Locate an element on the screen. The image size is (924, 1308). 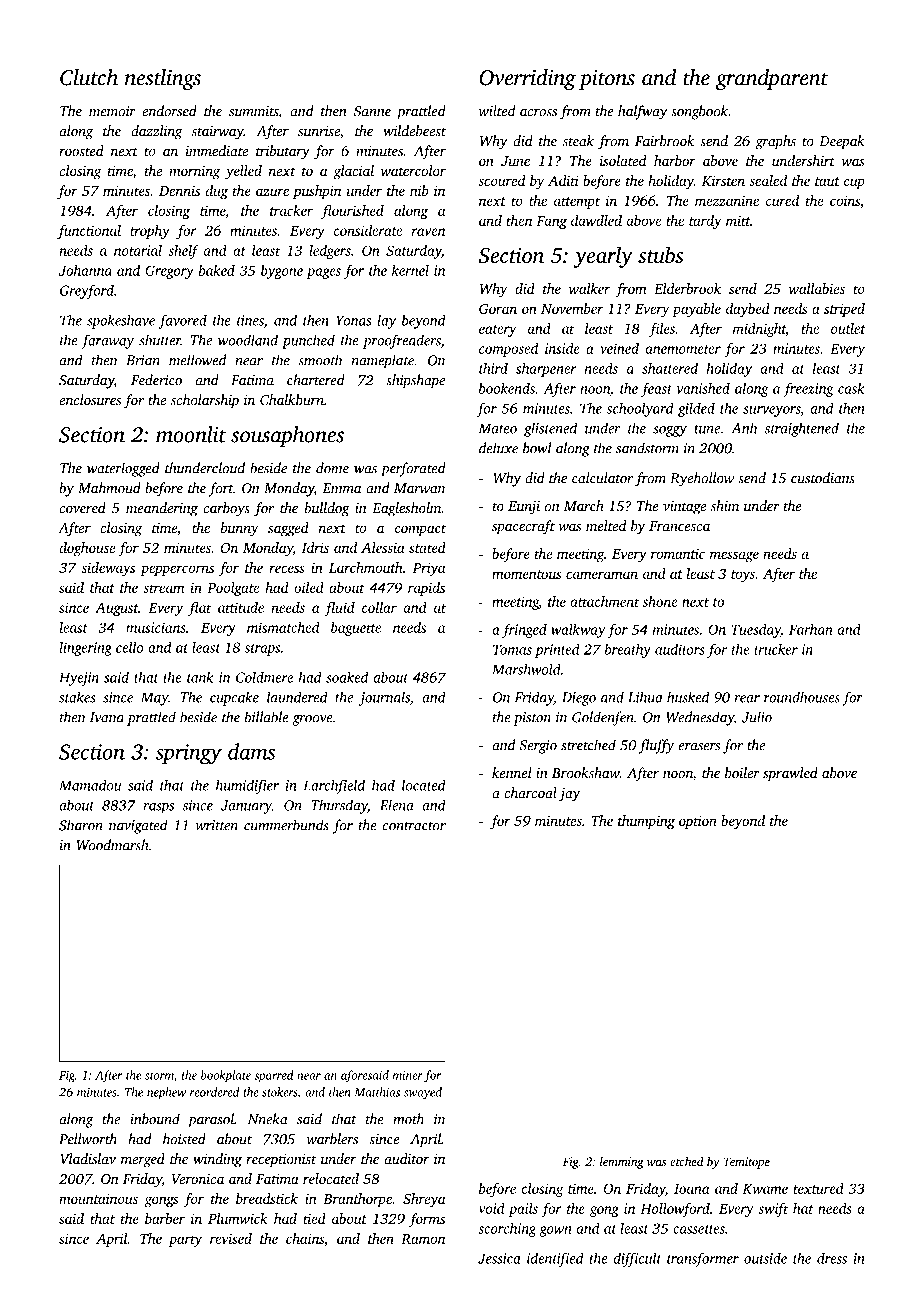
roosted is located at coordinates (81, 150).
